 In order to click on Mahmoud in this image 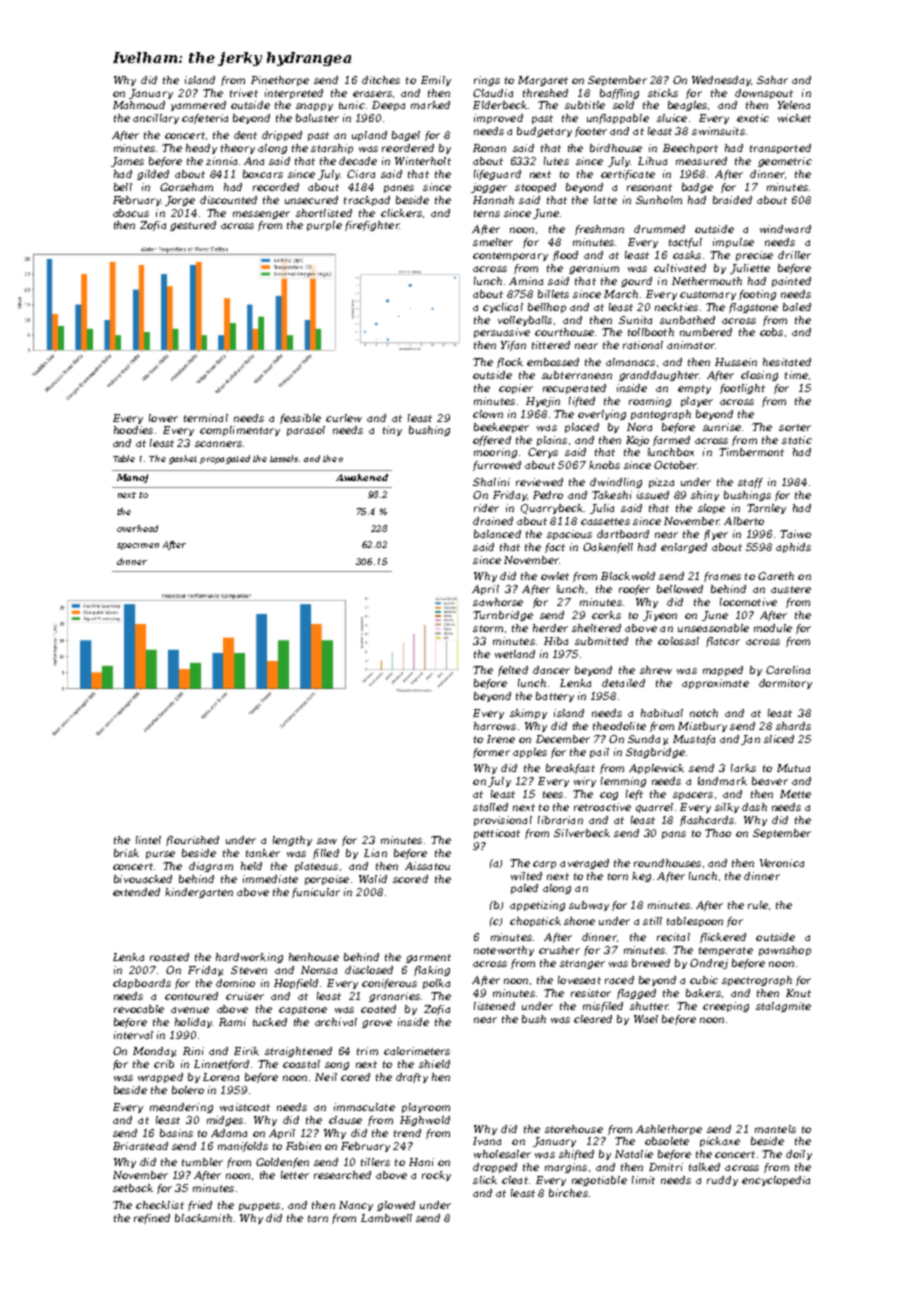, I will do `click(139, 105)`.
